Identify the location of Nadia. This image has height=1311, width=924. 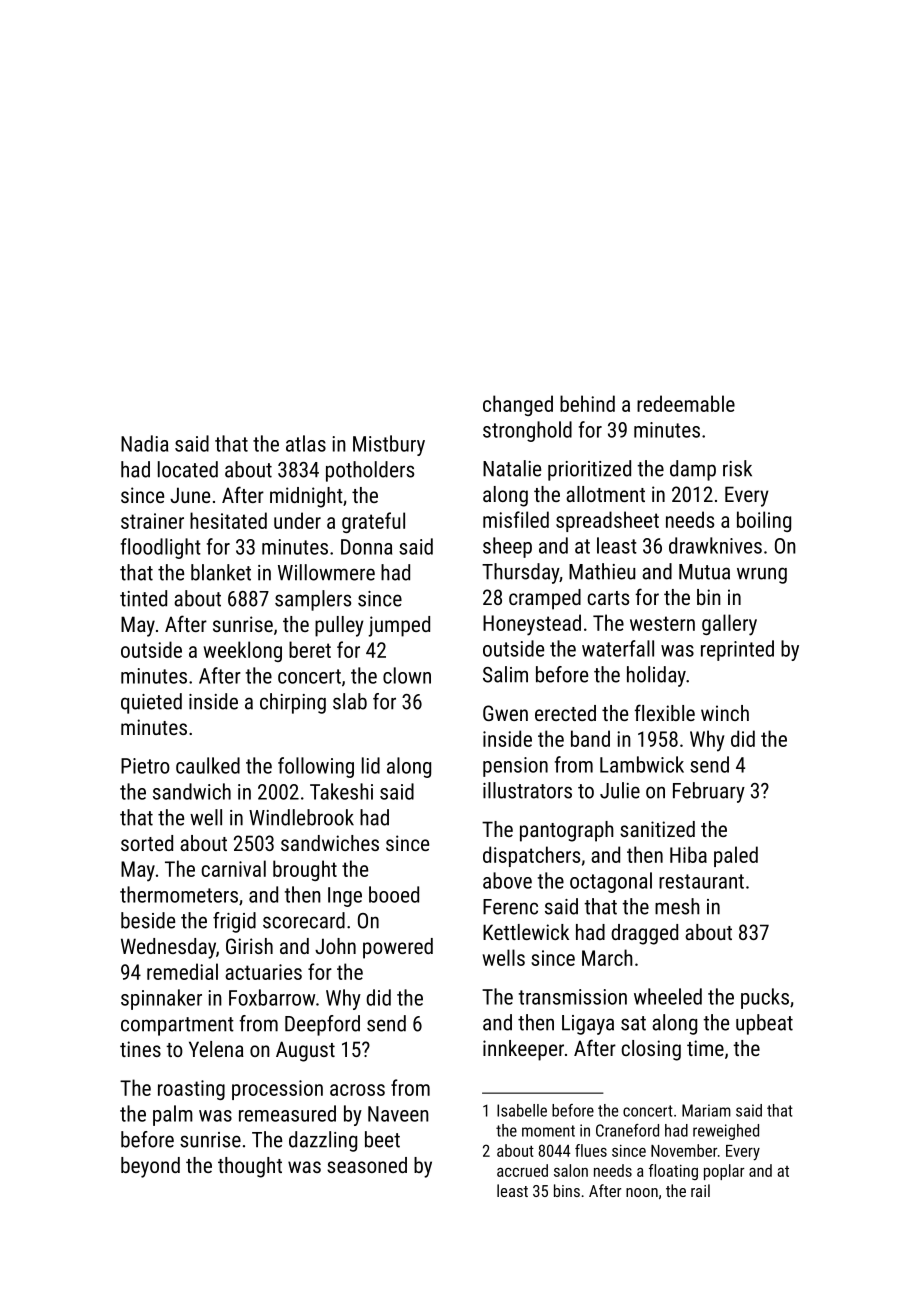
(144, 443).
